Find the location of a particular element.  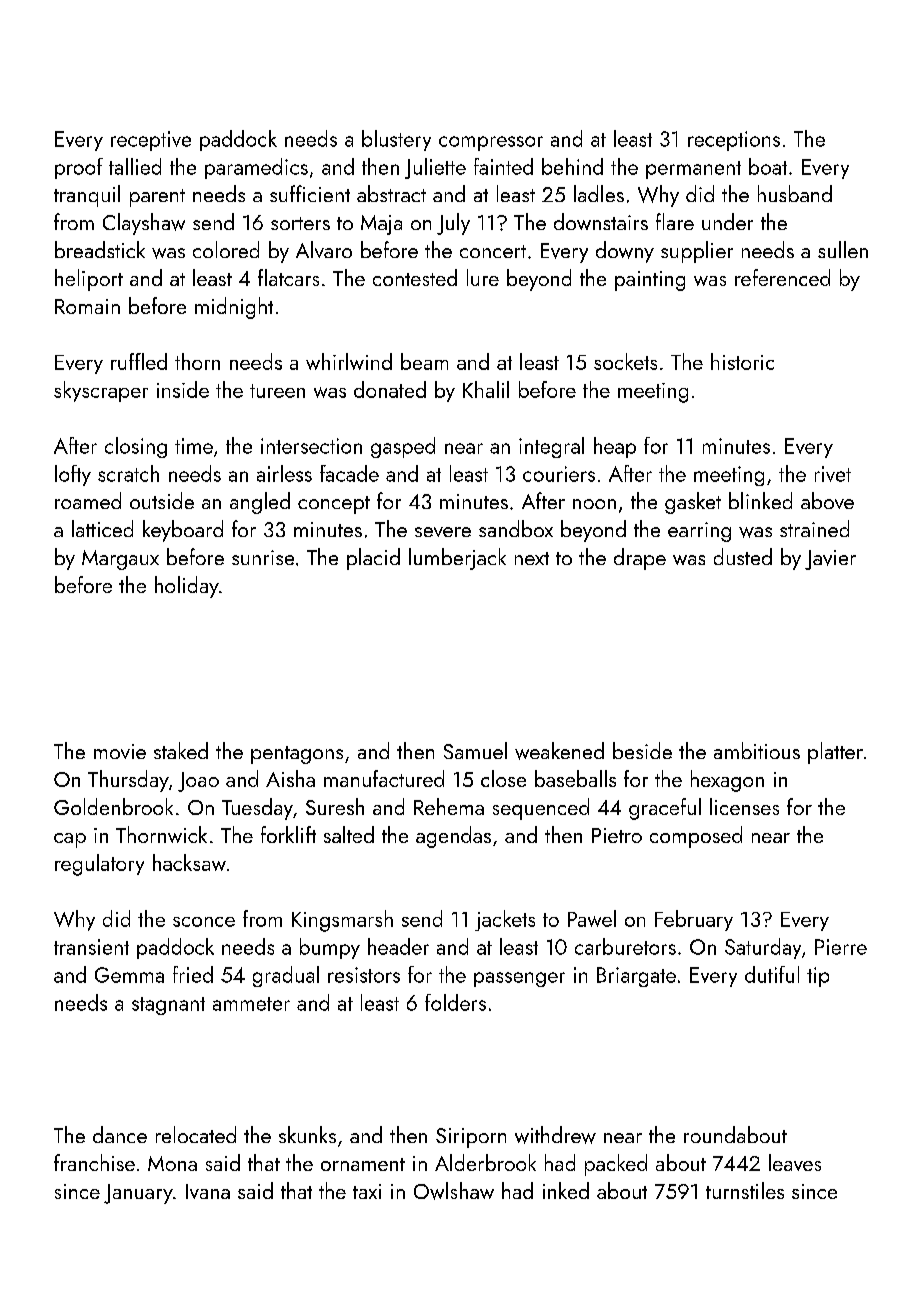

compressor is located at coordinates (491, 143).
